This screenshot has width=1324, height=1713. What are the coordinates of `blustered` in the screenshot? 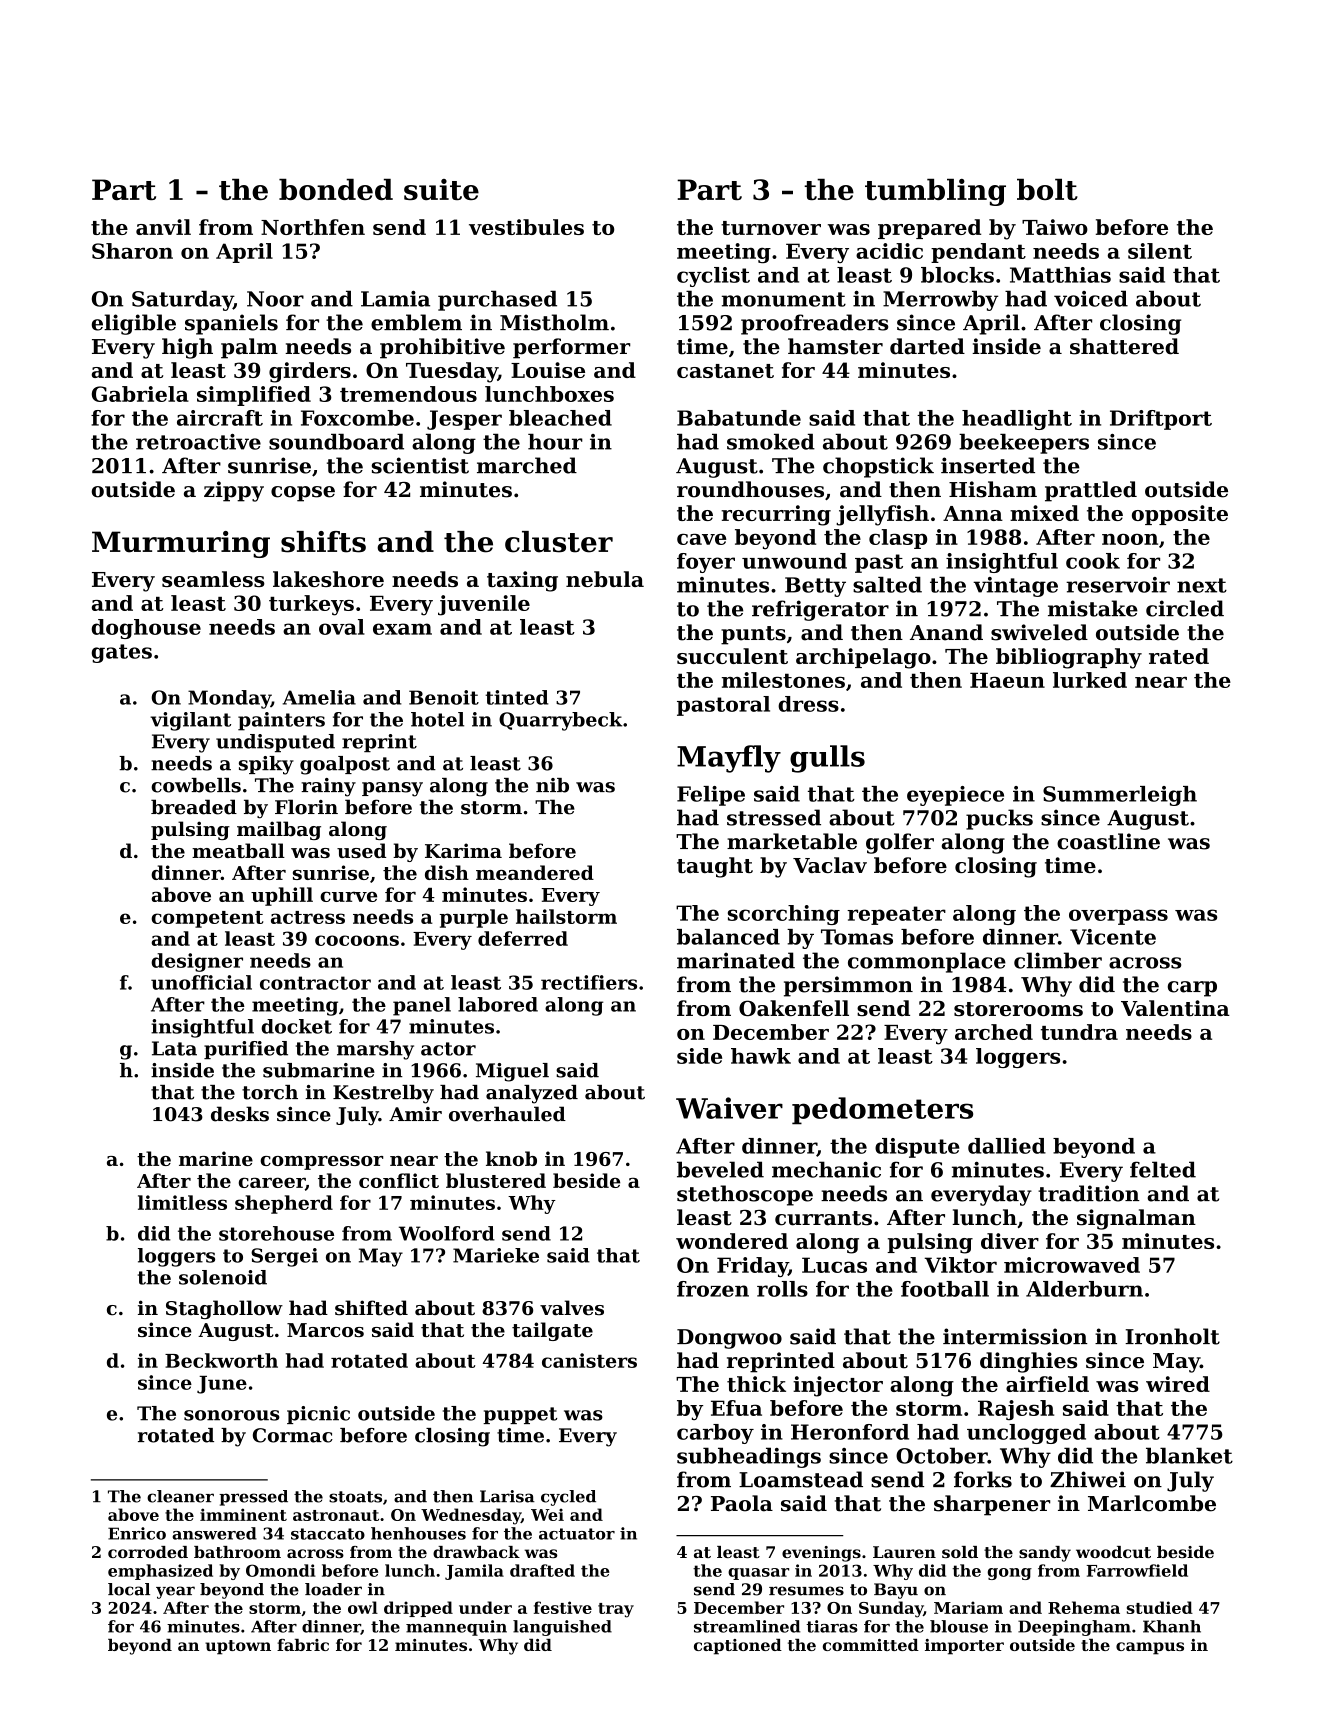 It's located at (496, 1180).
